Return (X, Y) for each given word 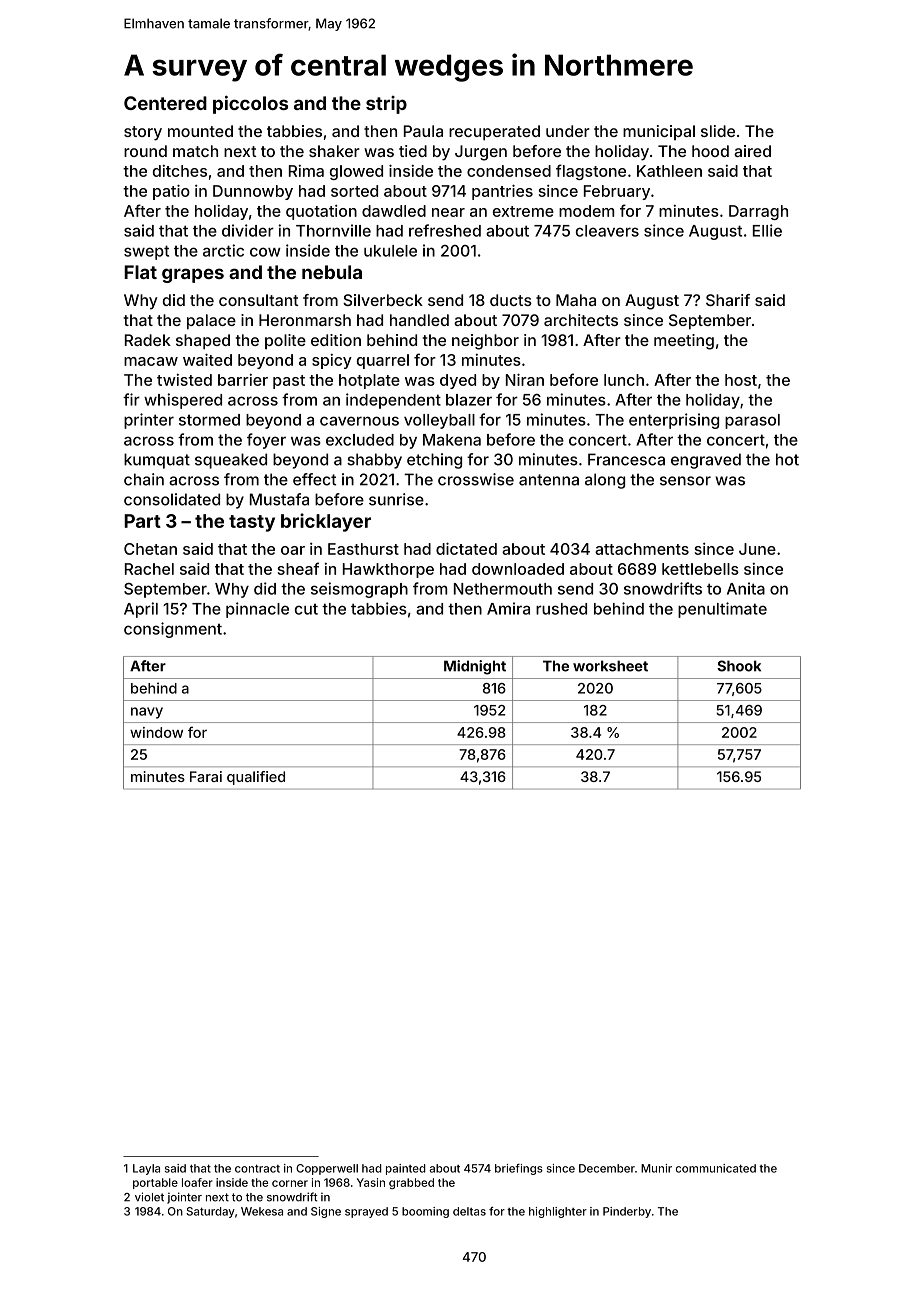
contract (257, 1169)
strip (386, 105)
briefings (519, 1169)
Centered (165, 103)
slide (718, 131)
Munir (656, 1168)
